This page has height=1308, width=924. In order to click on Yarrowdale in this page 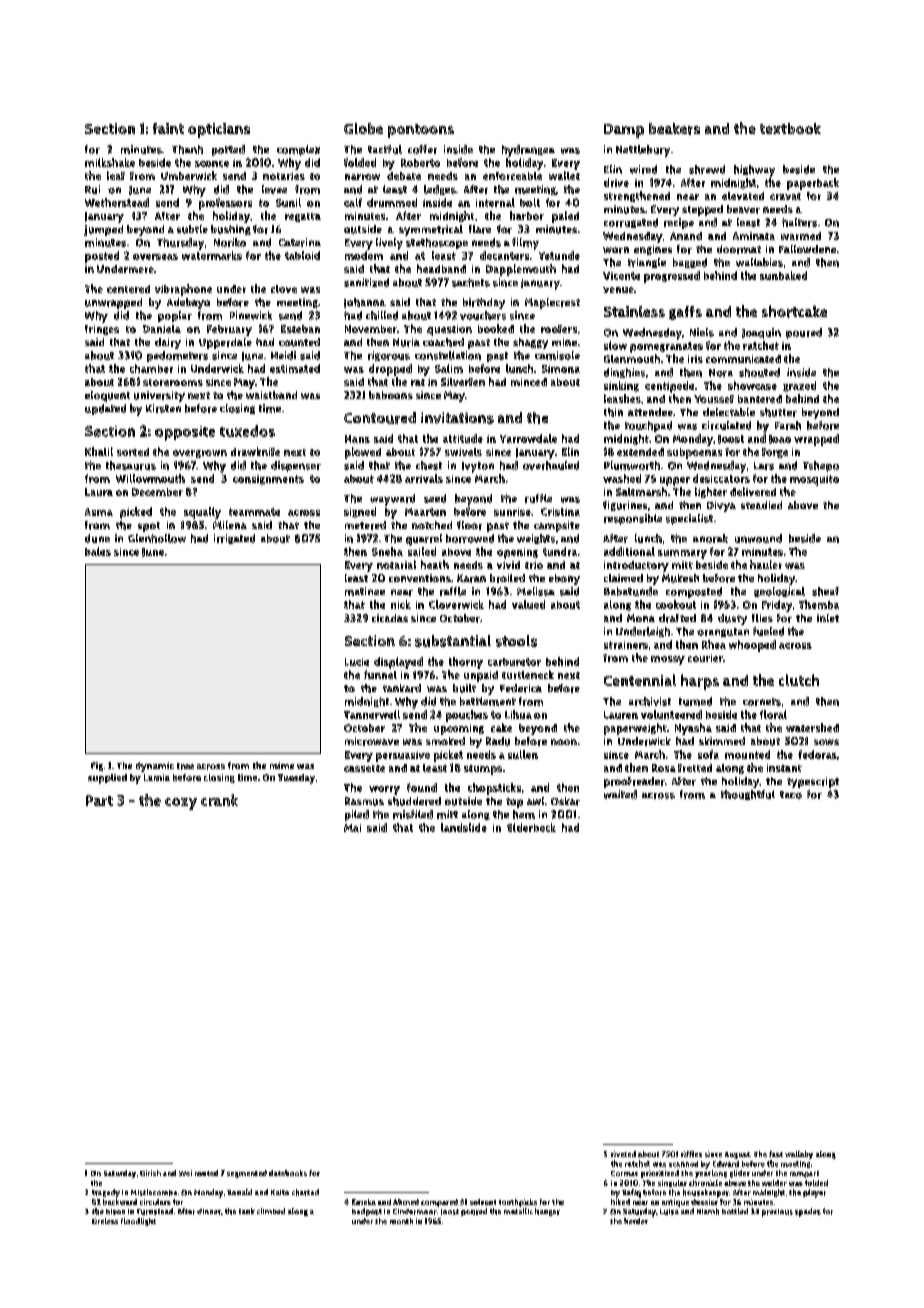, I will do `click(528, 438)`.
